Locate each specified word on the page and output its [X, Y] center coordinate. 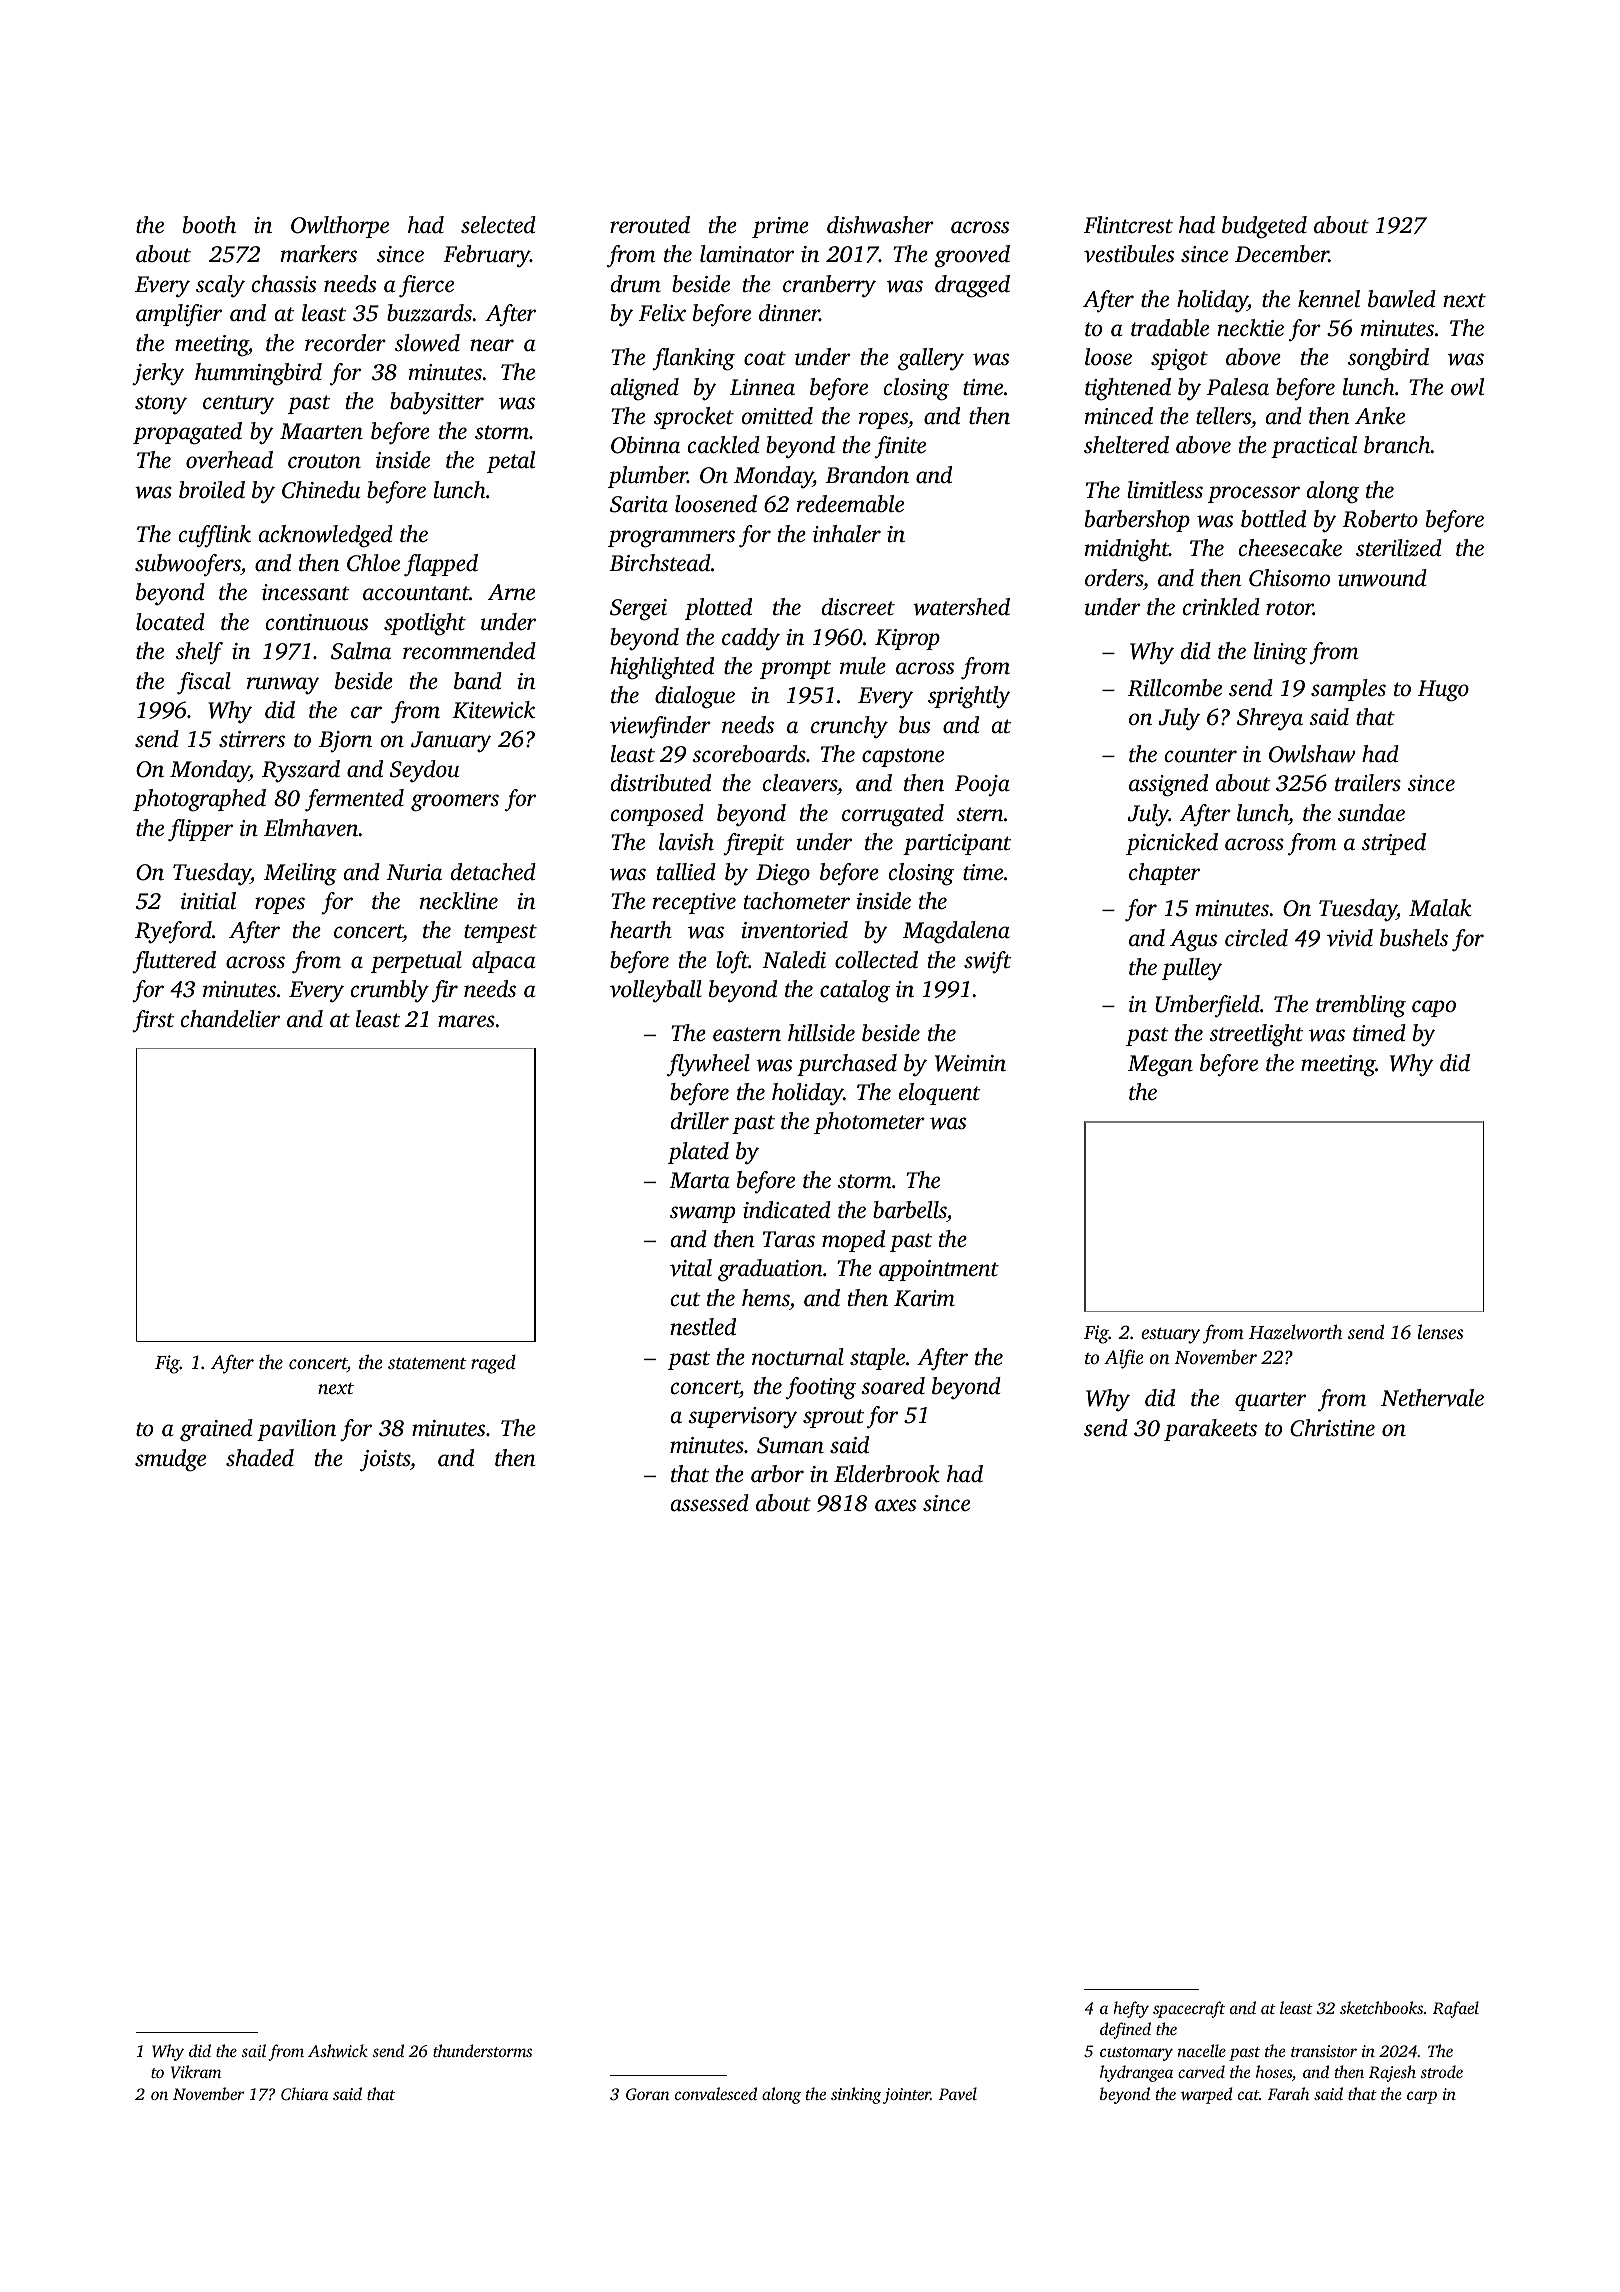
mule [863, 666]
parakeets [1210, 1430]
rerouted [650, 225]
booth [209, 225]
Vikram [196, 2071]
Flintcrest [1128, 225]
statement [427, 1363]
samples [1348, 690]
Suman [790, 1445]
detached [493, 872]
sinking [856, 2095]
